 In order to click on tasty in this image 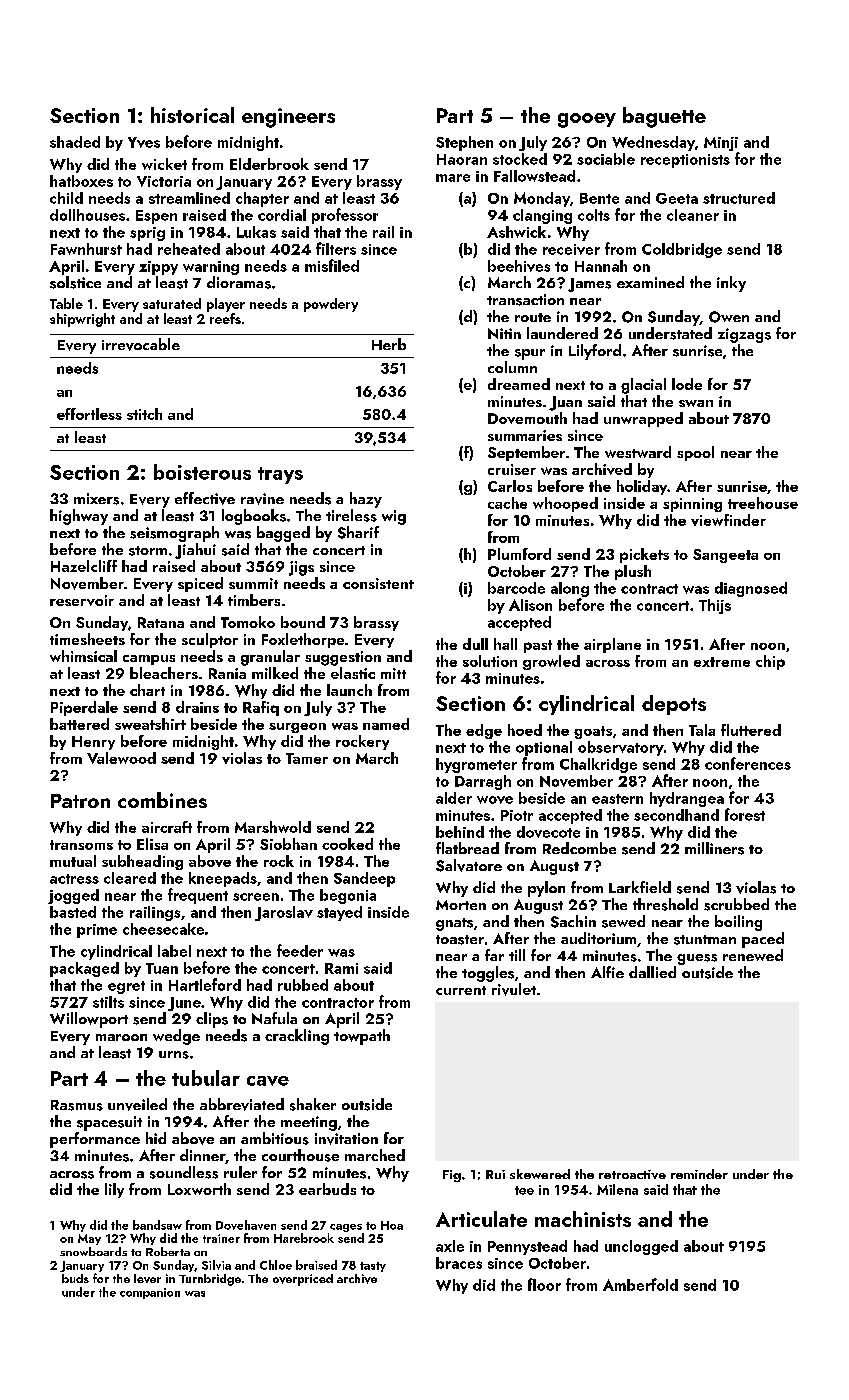, I will do `click(373, 1267)`.
